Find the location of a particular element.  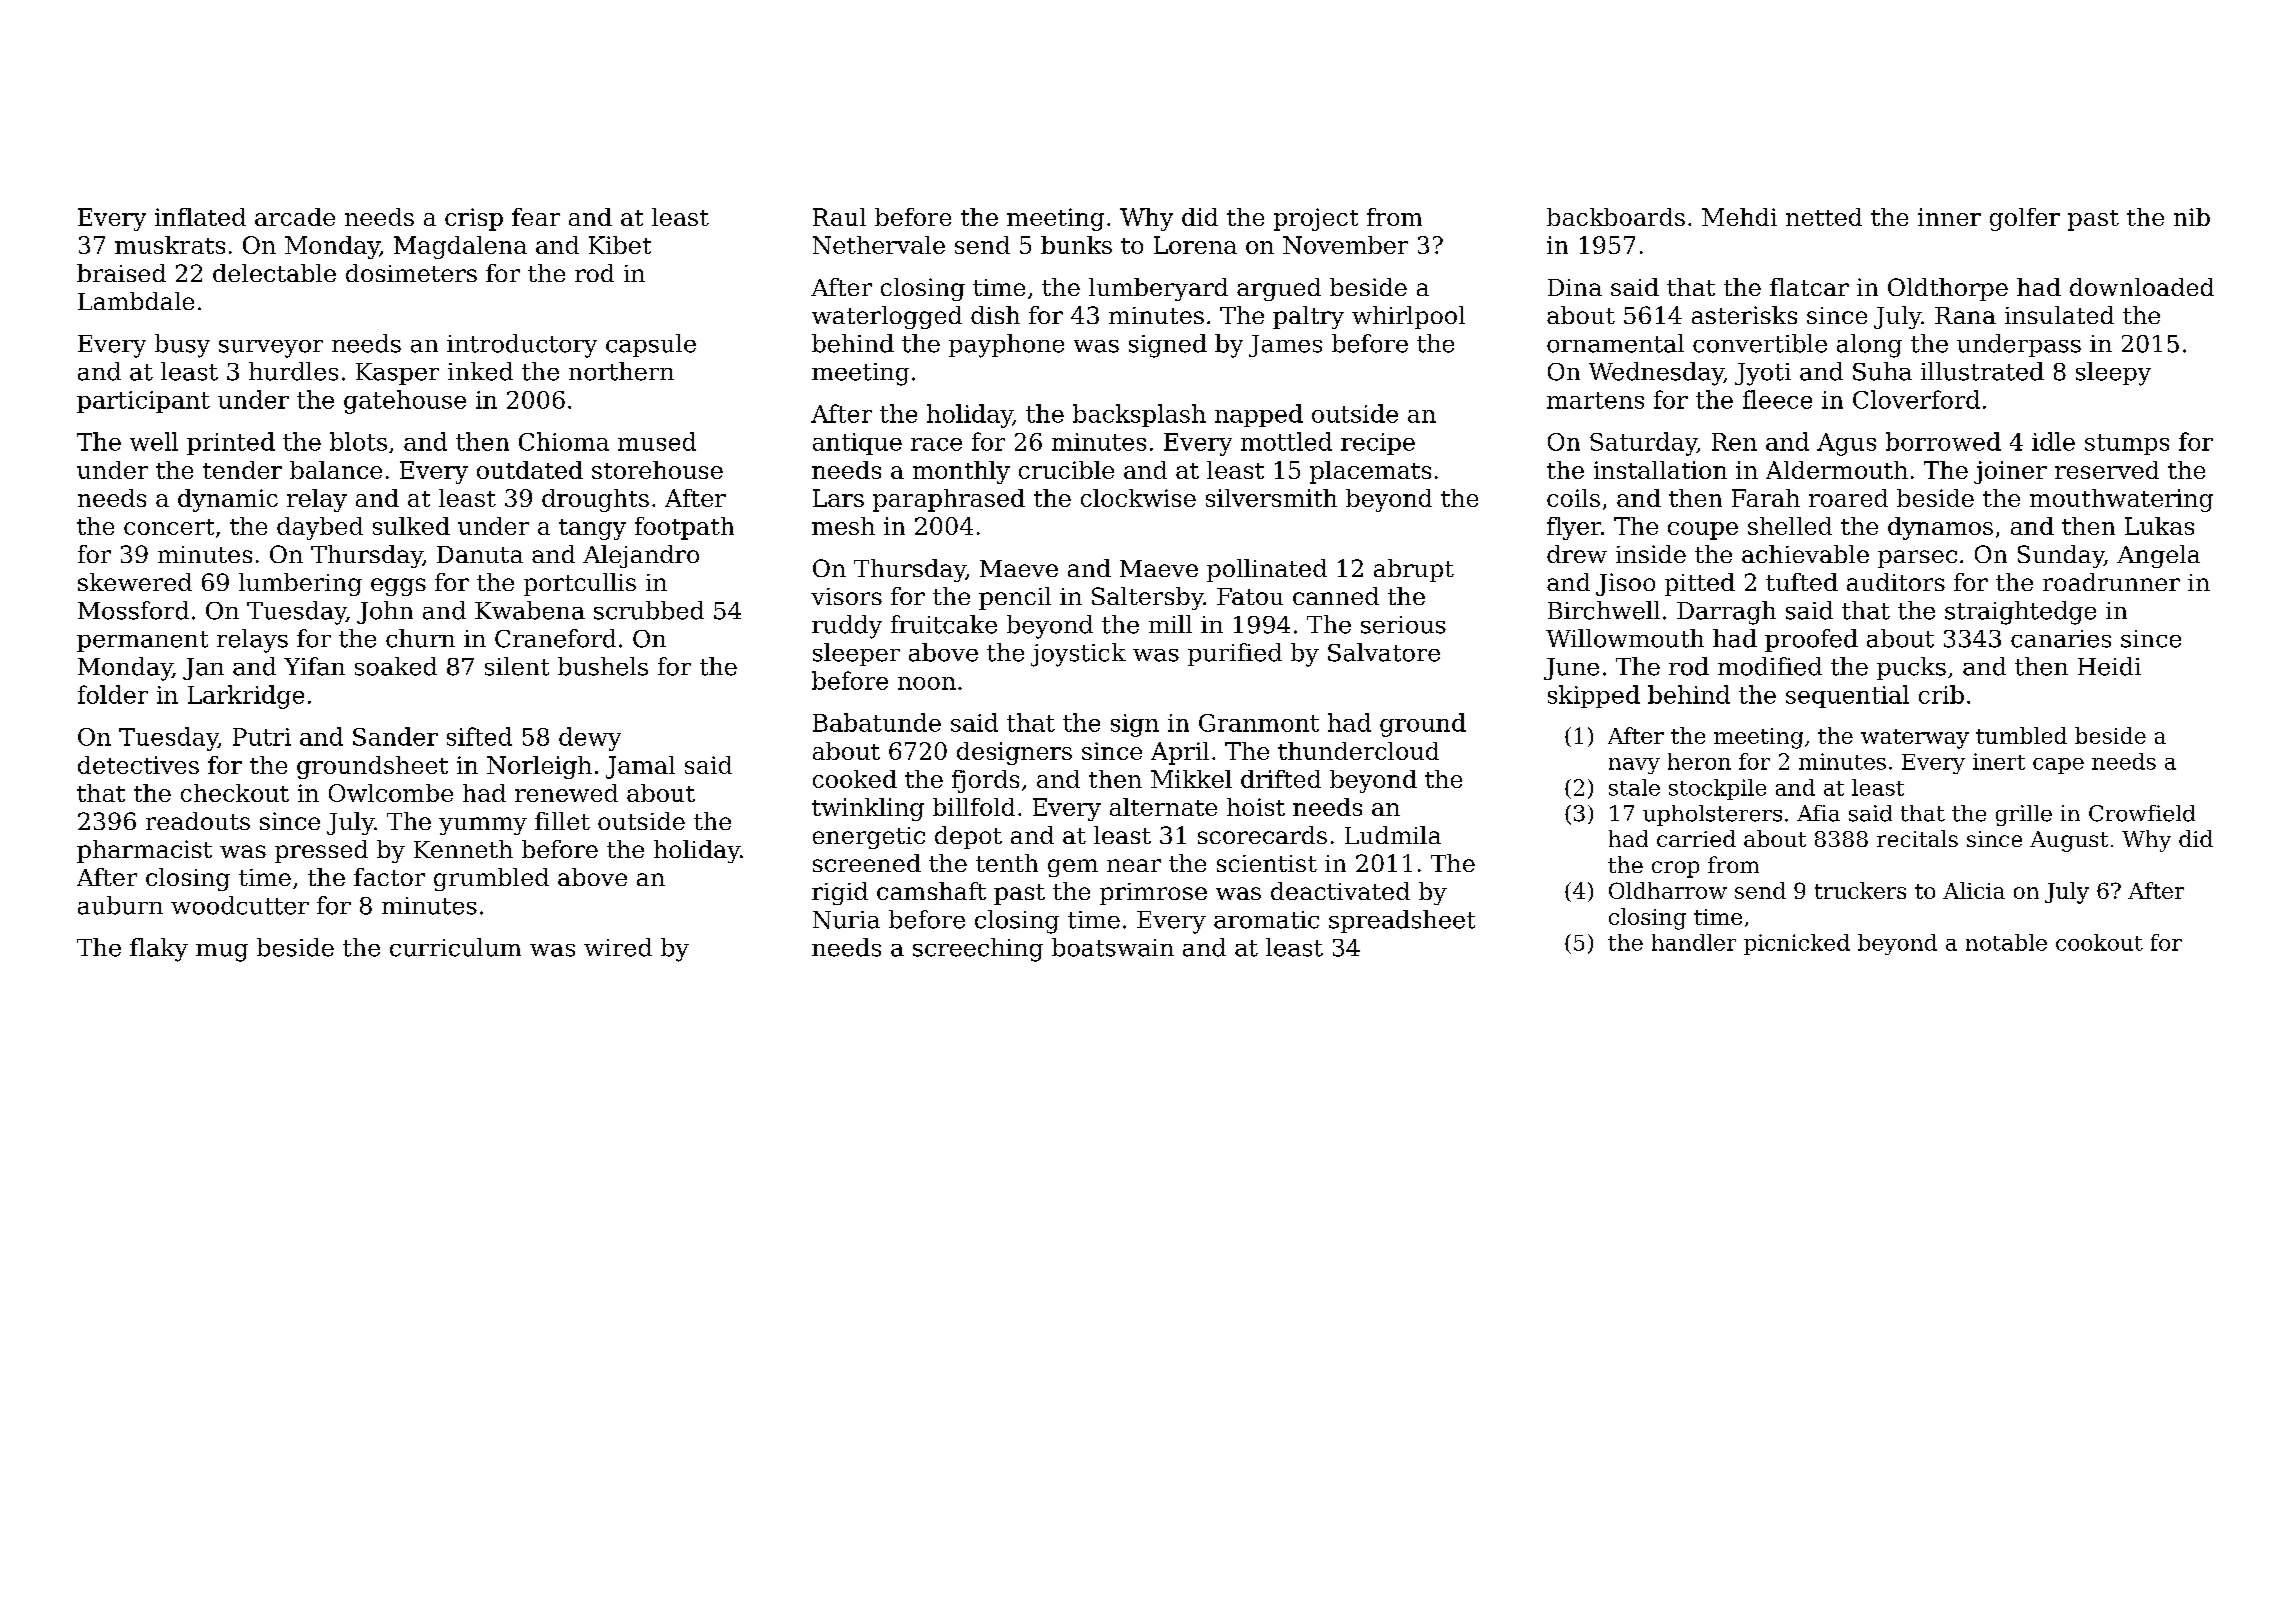

backboards is located at coordinates (1616, 217).
